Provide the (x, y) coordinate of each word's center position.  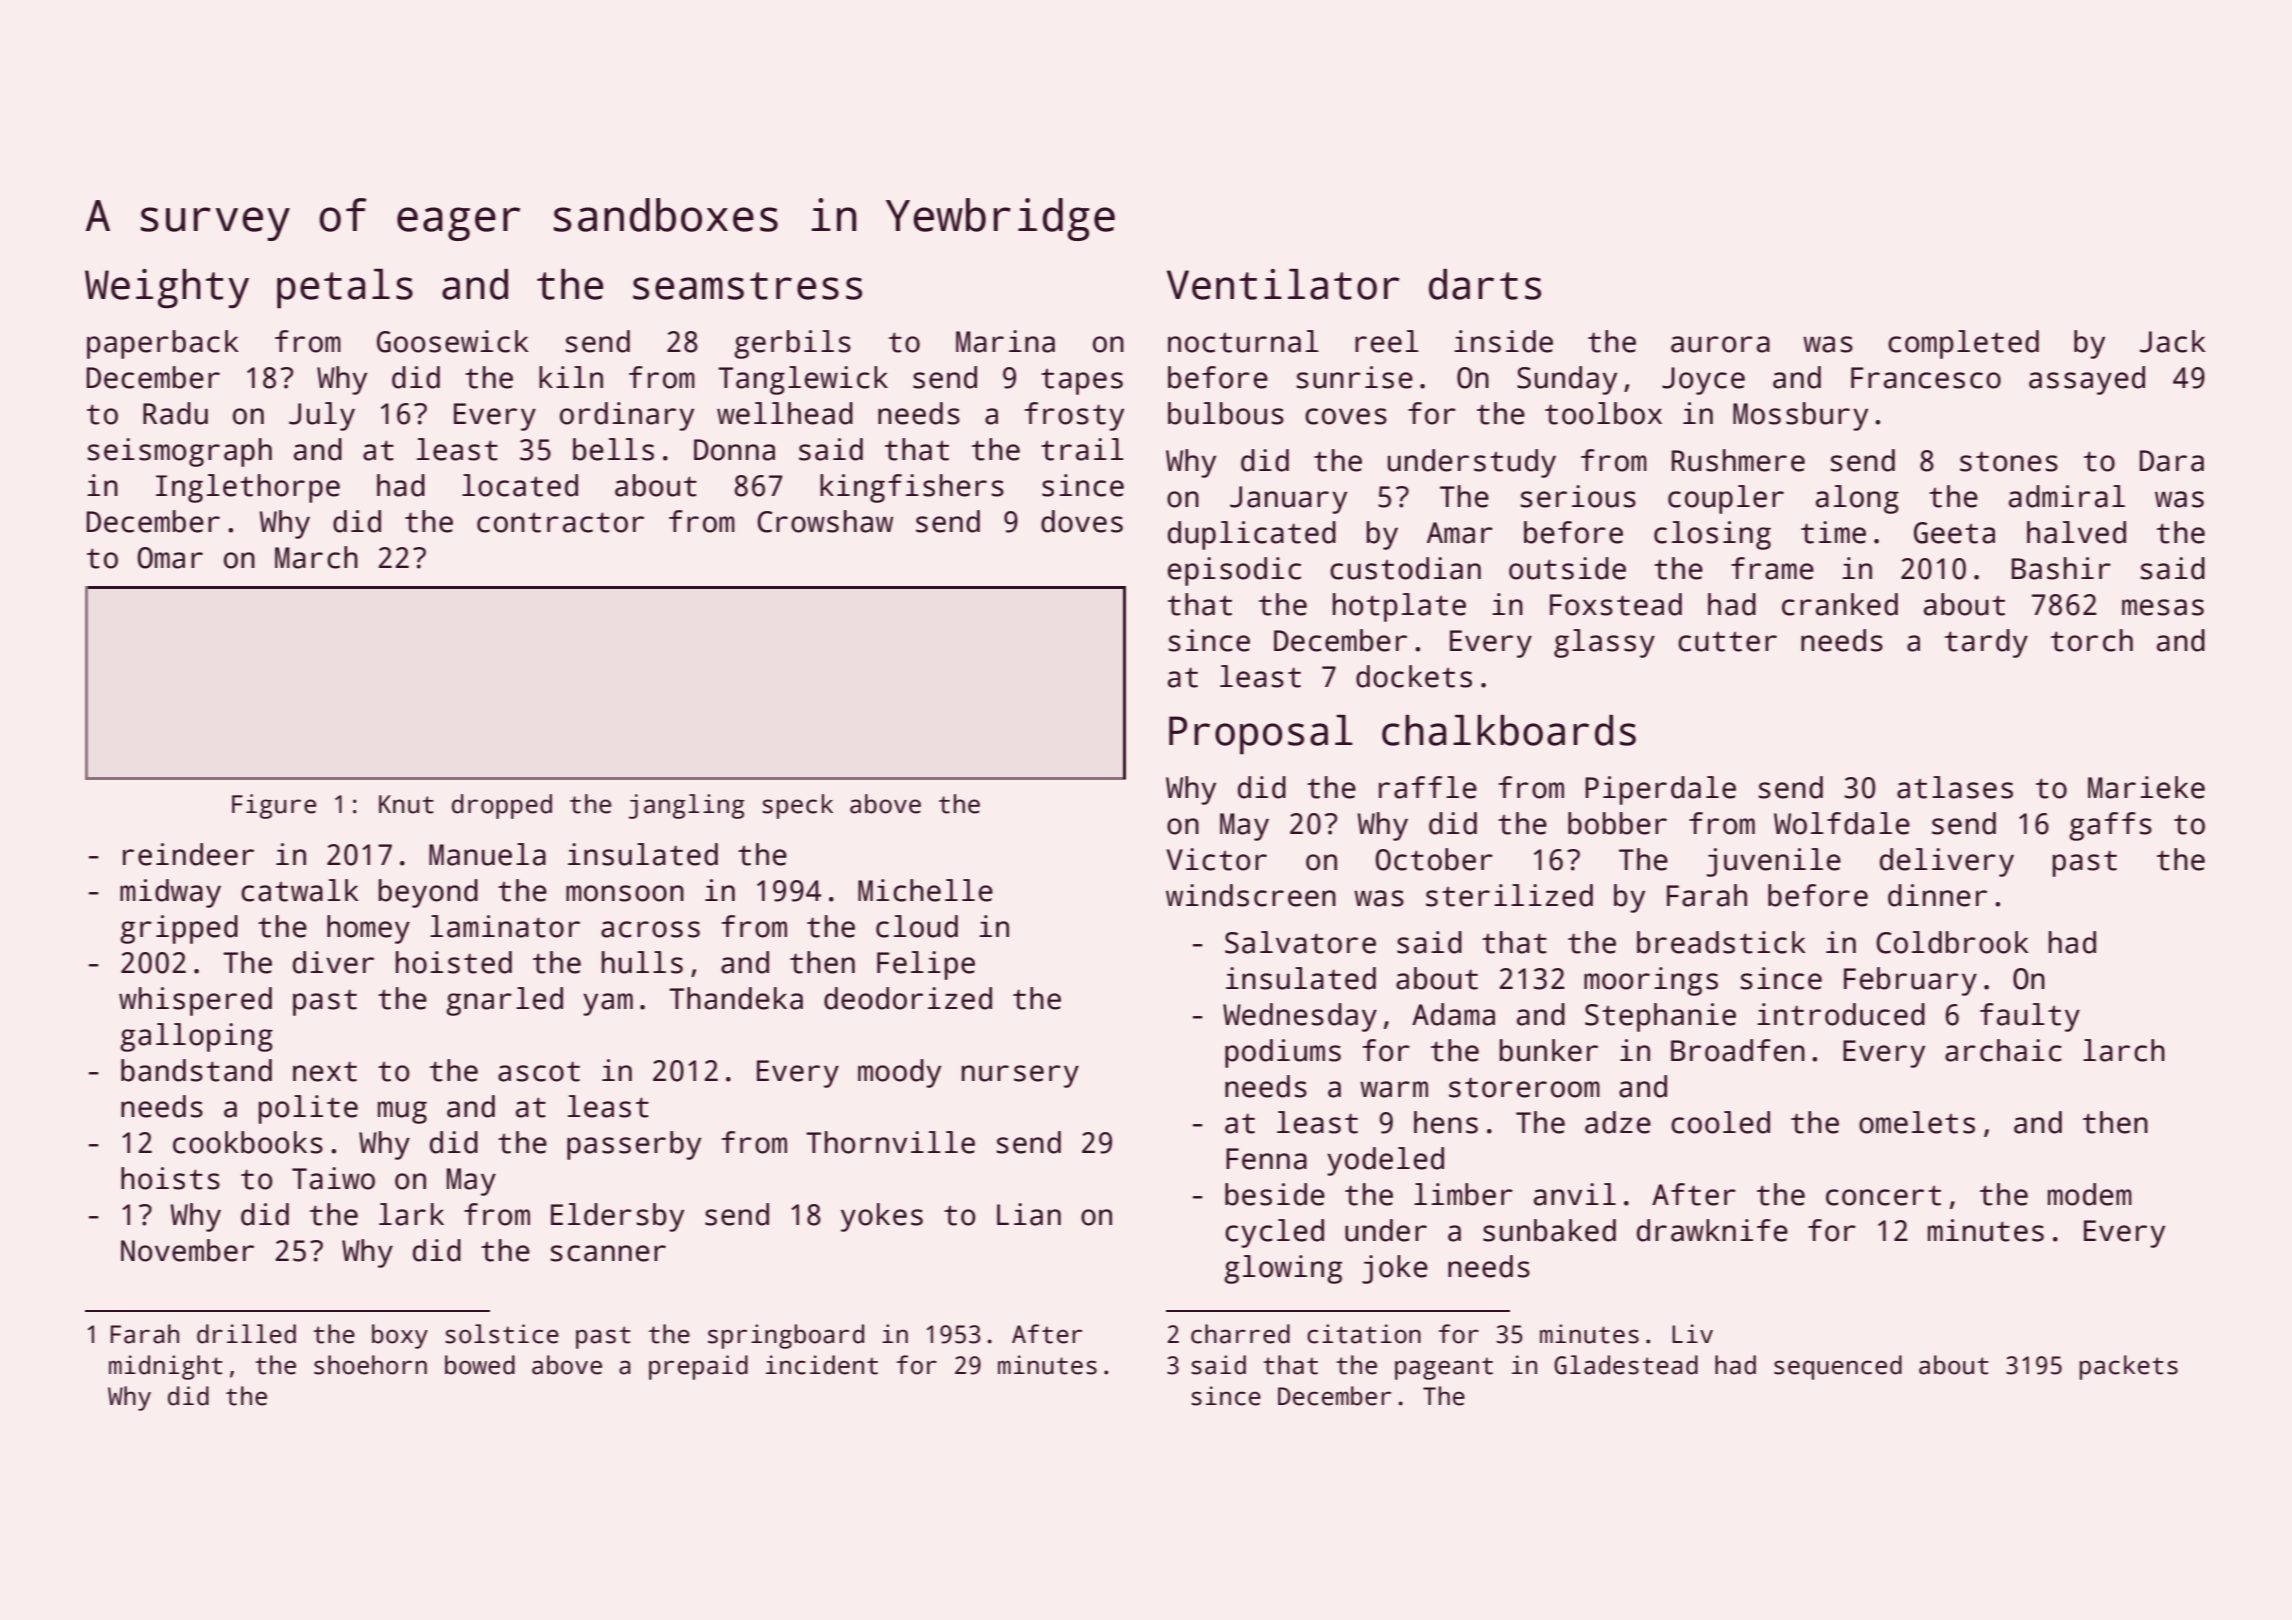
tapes (1082, 382)
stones (2009, 461)
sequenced (1838, 1367)
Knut (406, 804)
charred (1240, 1334)
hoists (170, 1178)
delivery (1947, 862)
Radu (175, 413)
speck (797, 806)
